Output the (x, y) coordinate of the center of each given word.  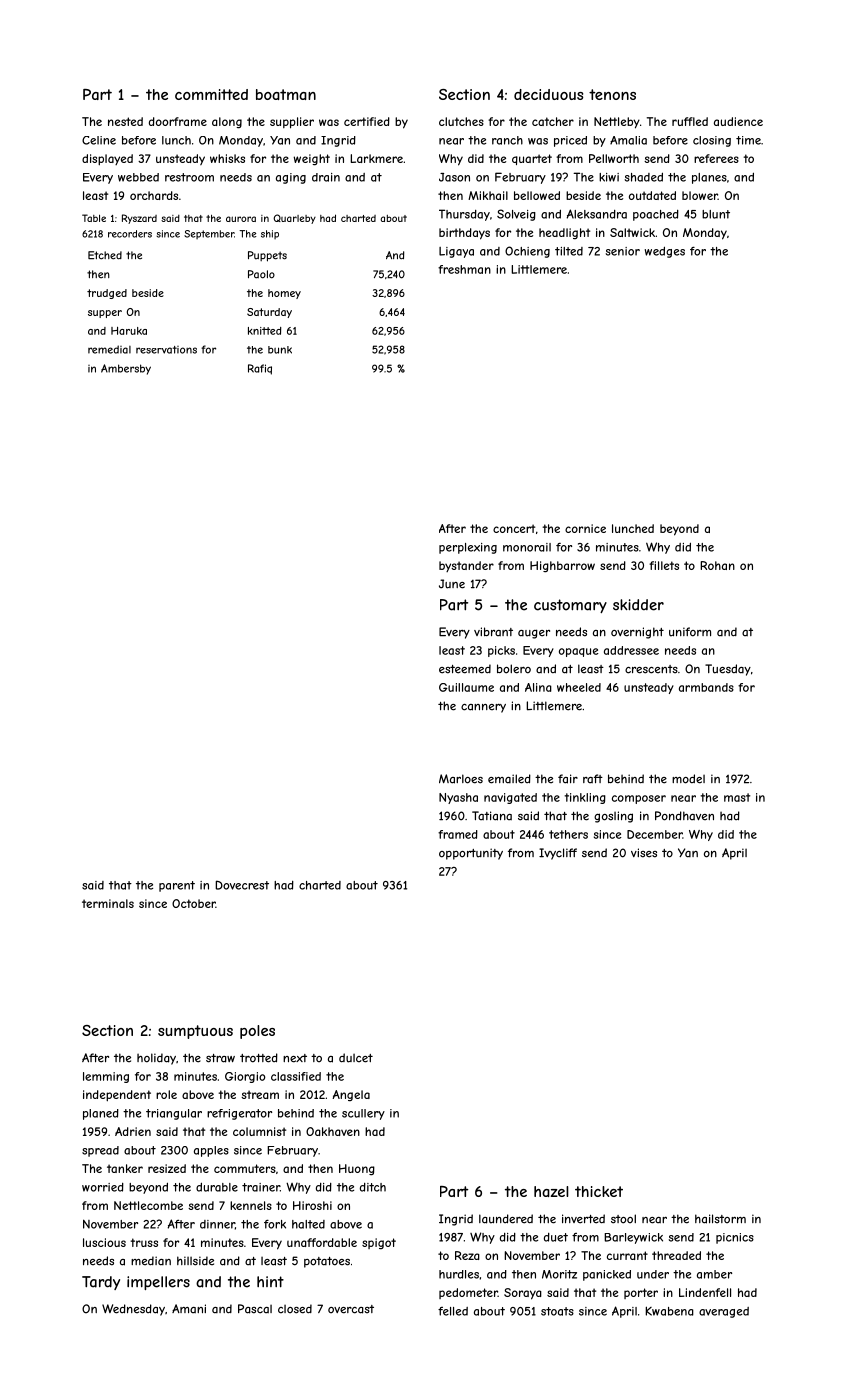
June (452, 584)
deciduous (548, 94)
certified (367, 121)
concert (514, 528)
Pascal (255, 1309)
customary (570, 606)
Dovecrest (242, 885)
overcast (351, 1309)
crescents (651, 669)
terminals (108, 903)
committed (211, 94)
